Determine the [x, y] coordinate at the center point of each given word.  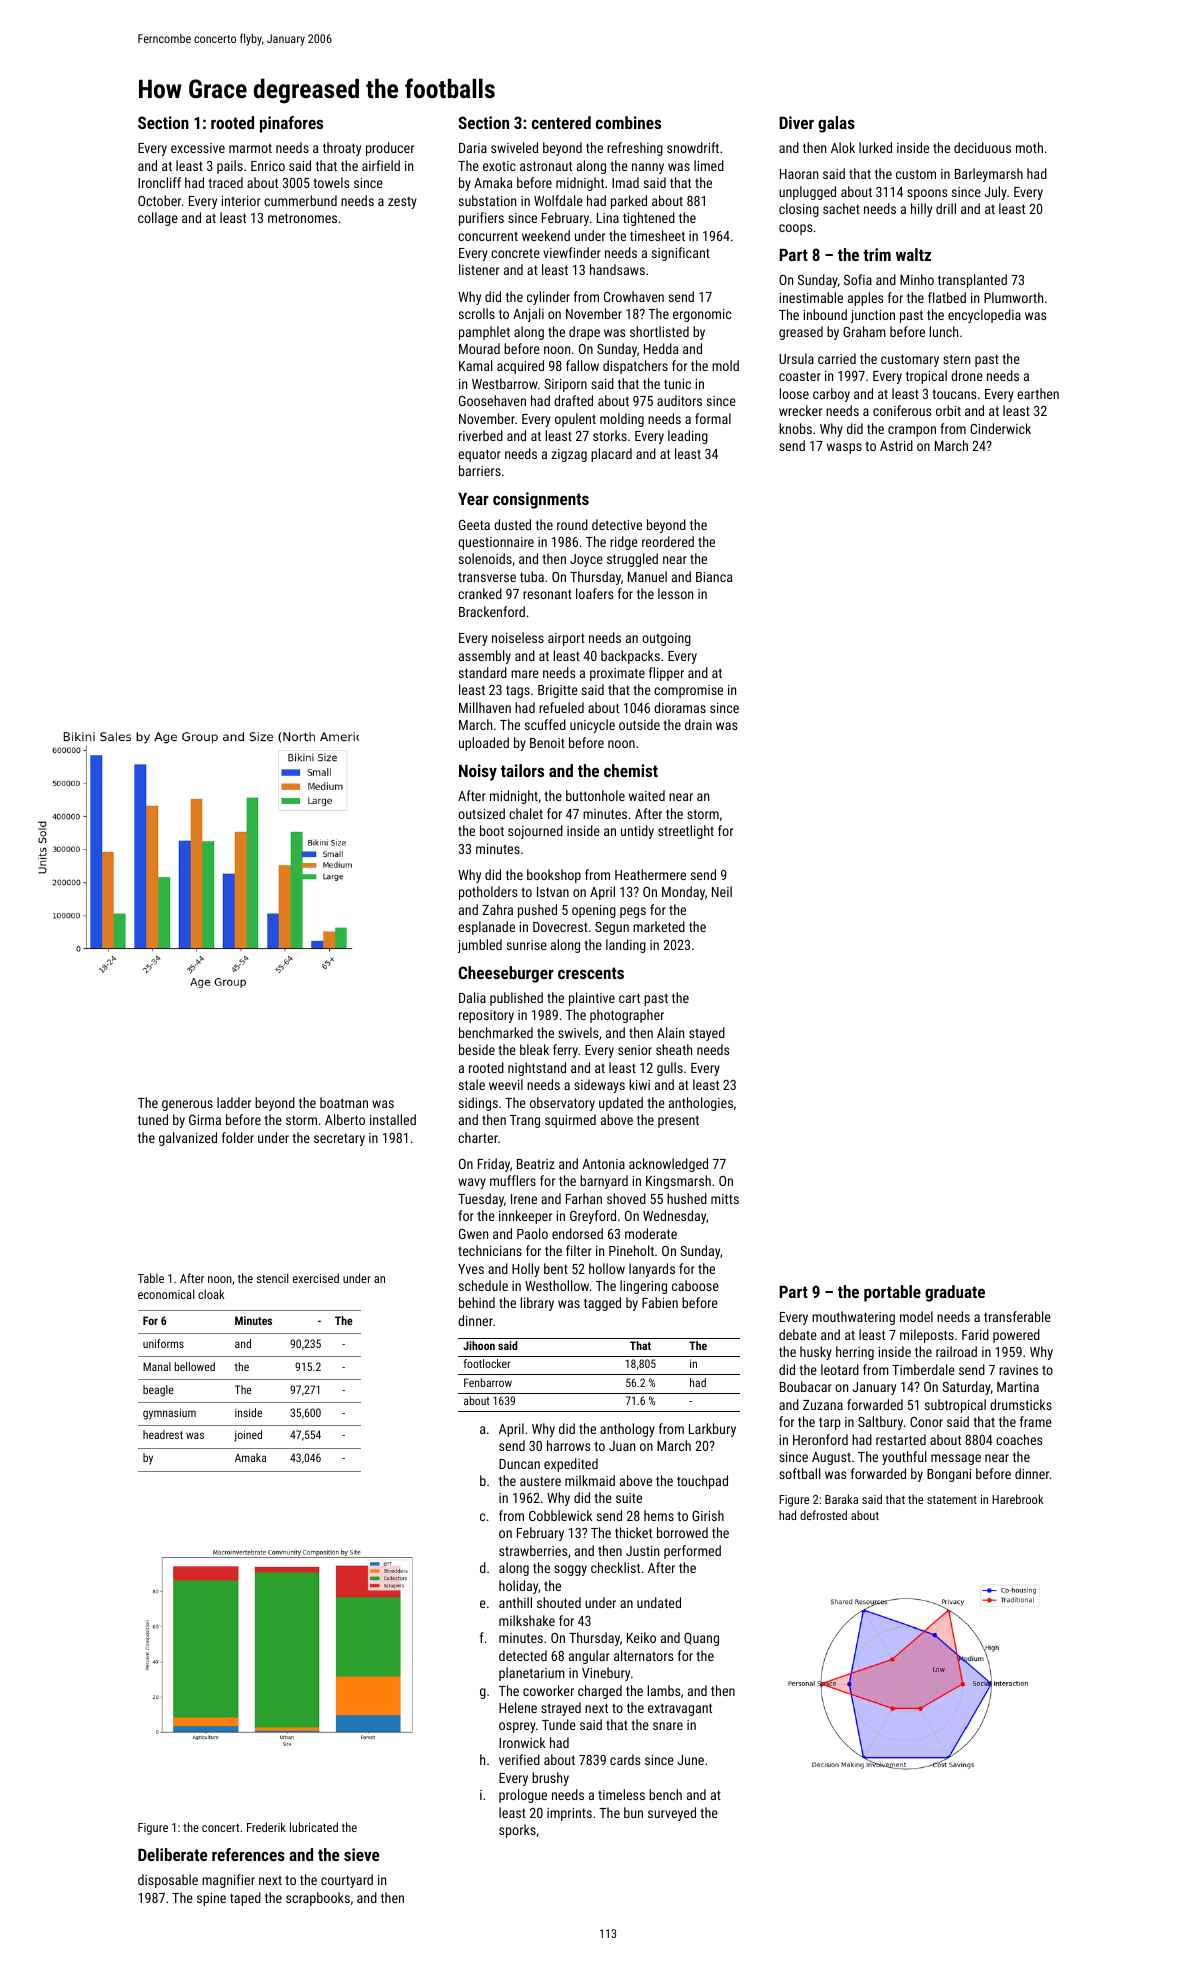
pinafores [291, 124]
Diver [796, 122]
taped [245, 1899]
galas [836, 124]
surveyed [672, 1814]
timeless [621, 1794]
